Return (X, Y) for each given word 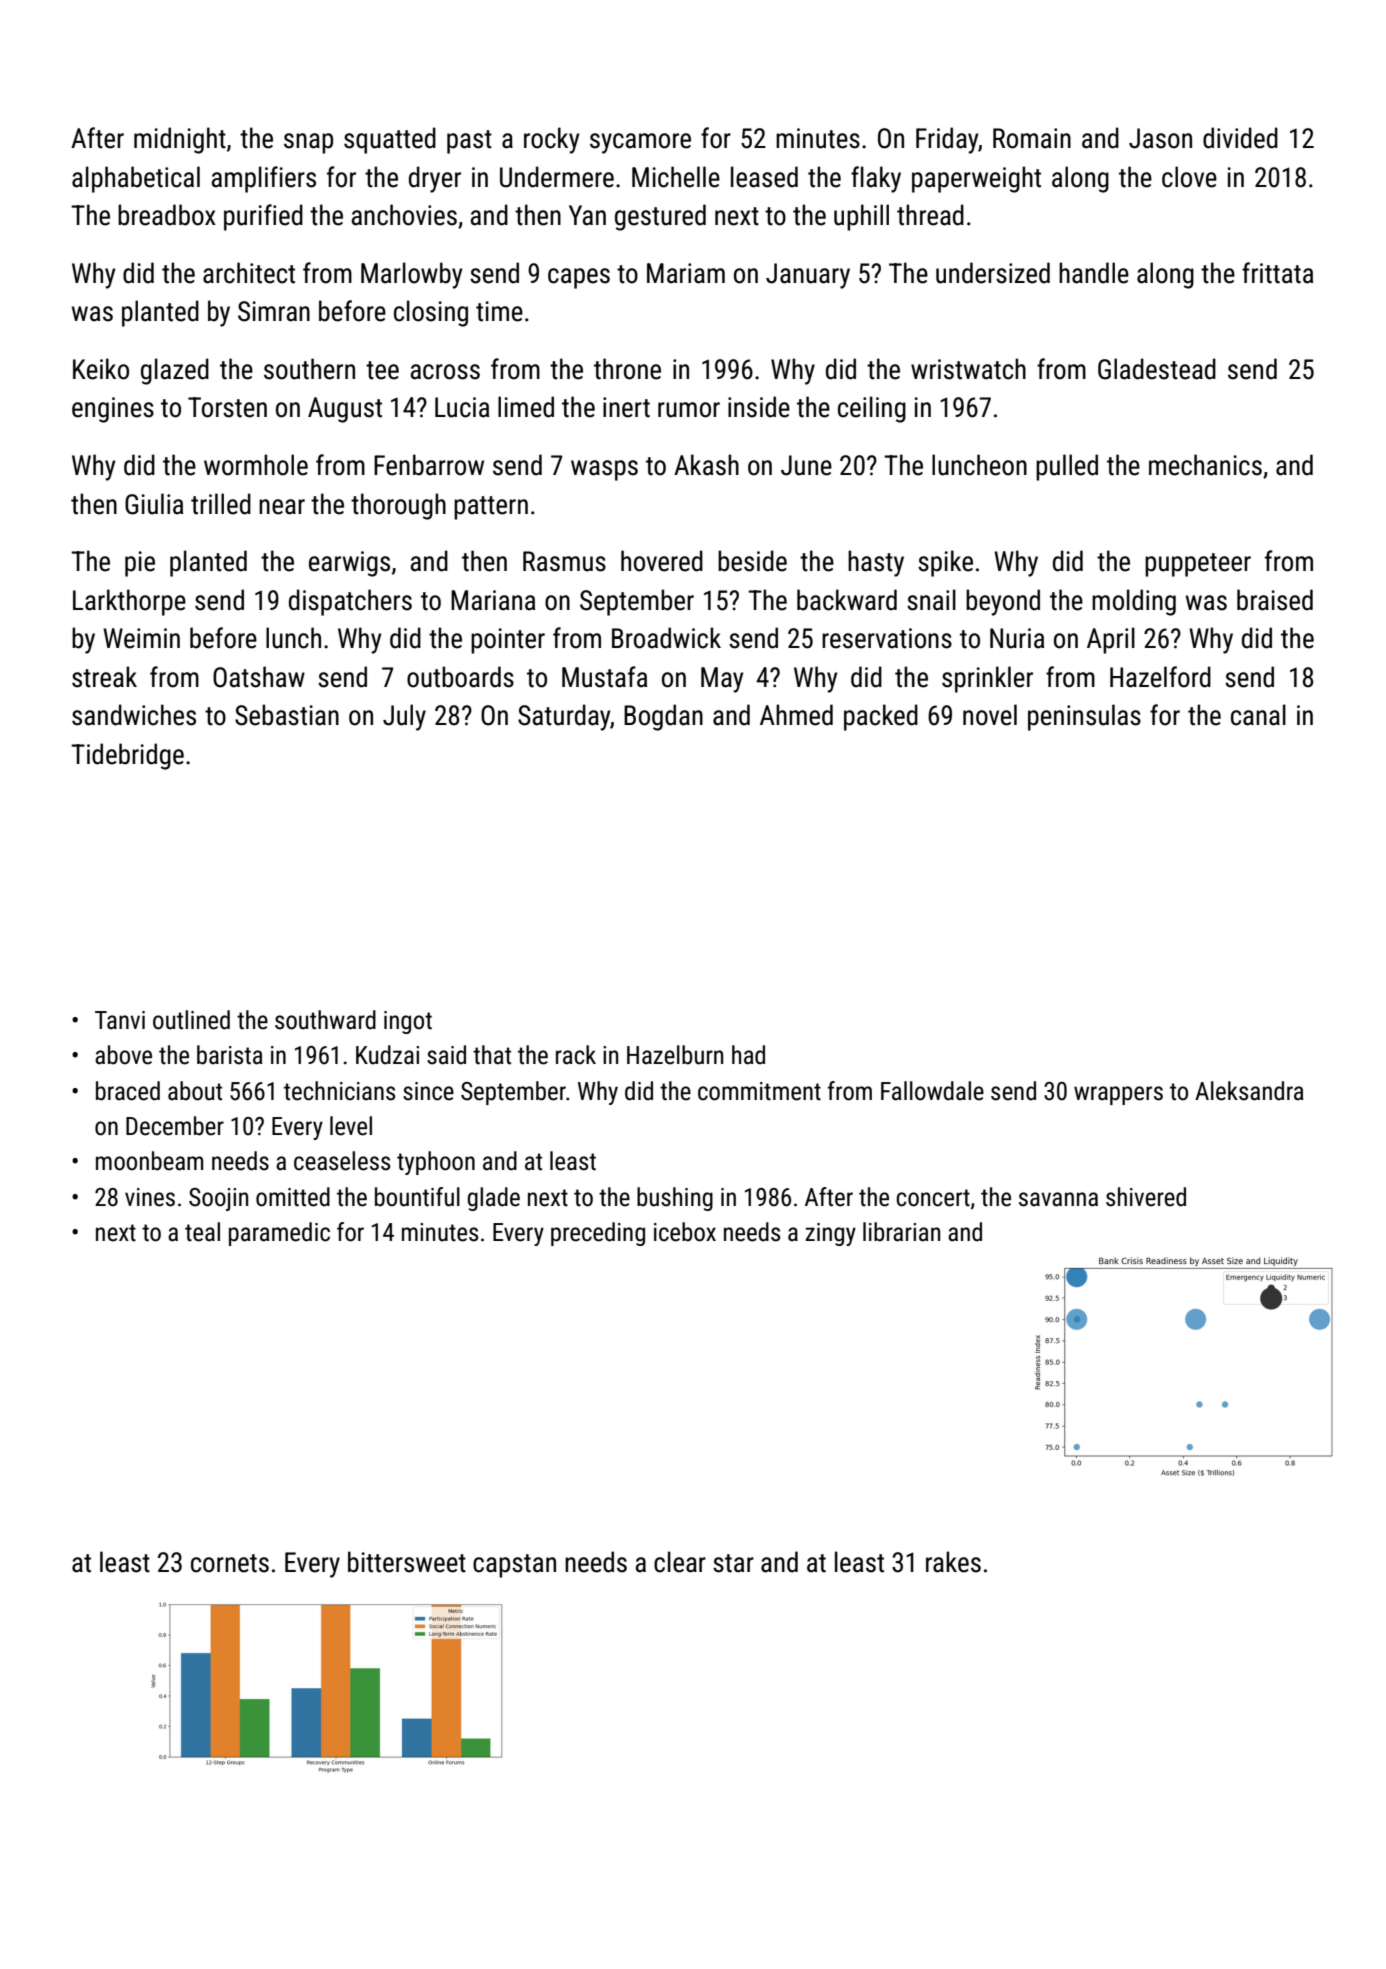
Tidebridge (127, 756)
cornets (230, 1563)
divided (1240, 138)
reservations (887, 638)
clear (680, 1562)
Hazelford (1160, 677)
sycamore (640, 143)
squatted (390, 140)
